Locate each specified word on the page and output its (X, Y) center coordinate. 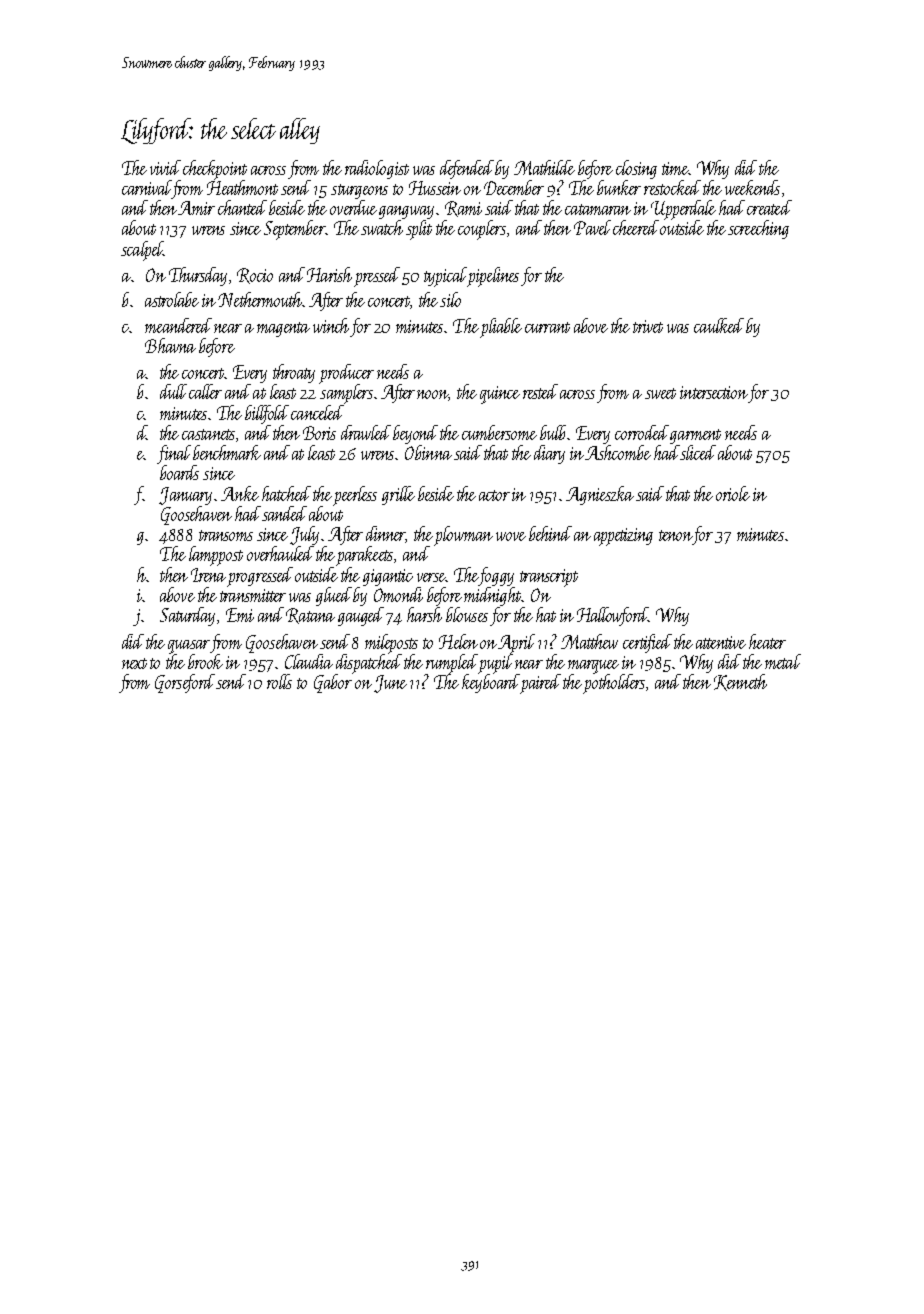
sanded (284, 513)
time (675, 168)
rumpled (452, 664)
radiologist (377, 169)
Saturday (187, 616)
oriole (733, 493)
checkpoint (215, 170)
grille (398, 495)
